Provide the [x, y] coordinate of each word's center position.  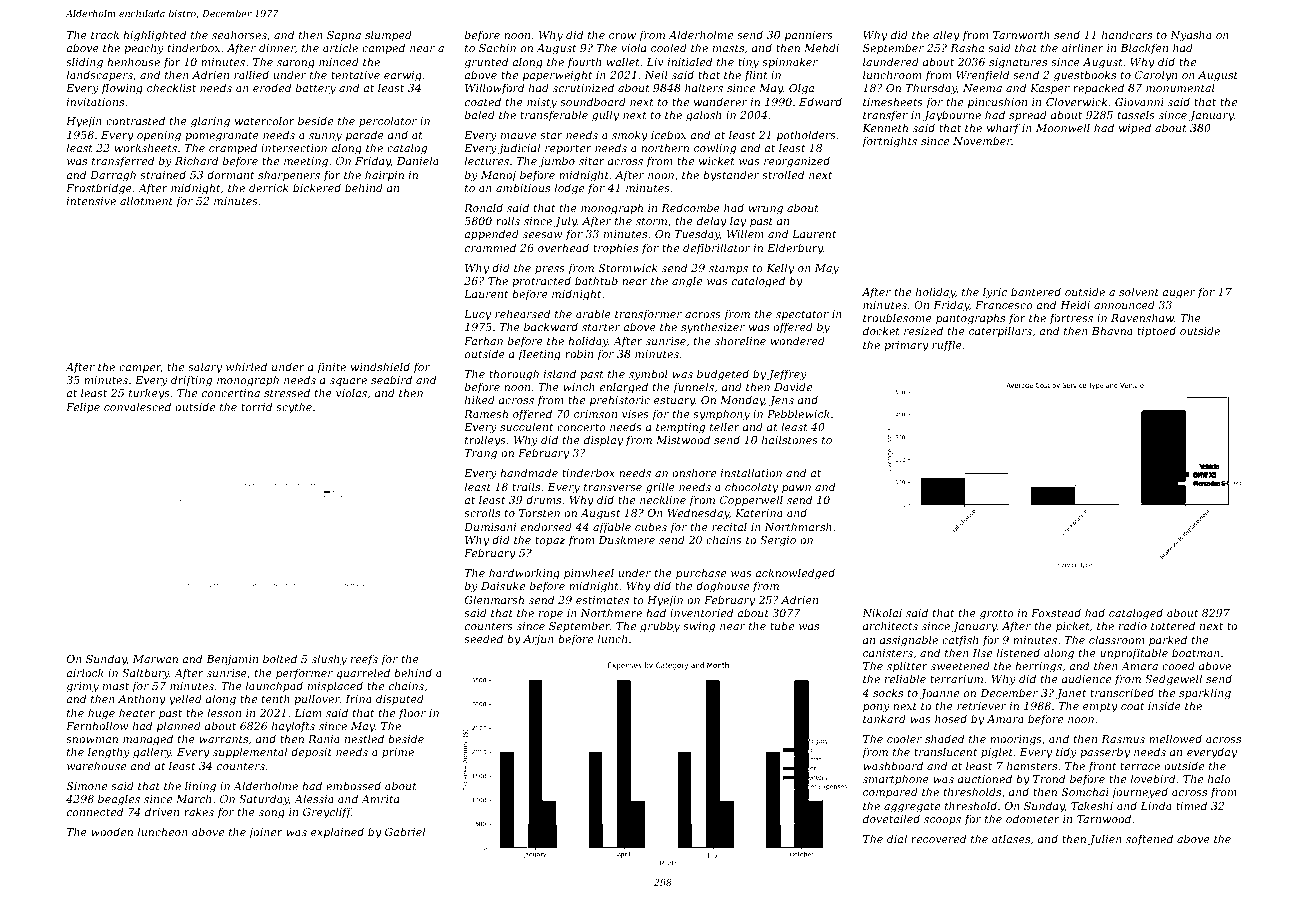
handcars [1127, 34]
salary [205, 368]
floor [412, 713]
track [105, 34]
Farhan [483, 340]
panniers [809, 36]
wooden [112, 831]
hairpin [384, 175]
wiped [1135, 128]
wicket [717, 160]
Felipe [83, 407]
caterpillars [1000, 331]
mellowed [1175, 738]
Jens [781, 401]
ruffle [947, 345]
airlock [85, 672]
